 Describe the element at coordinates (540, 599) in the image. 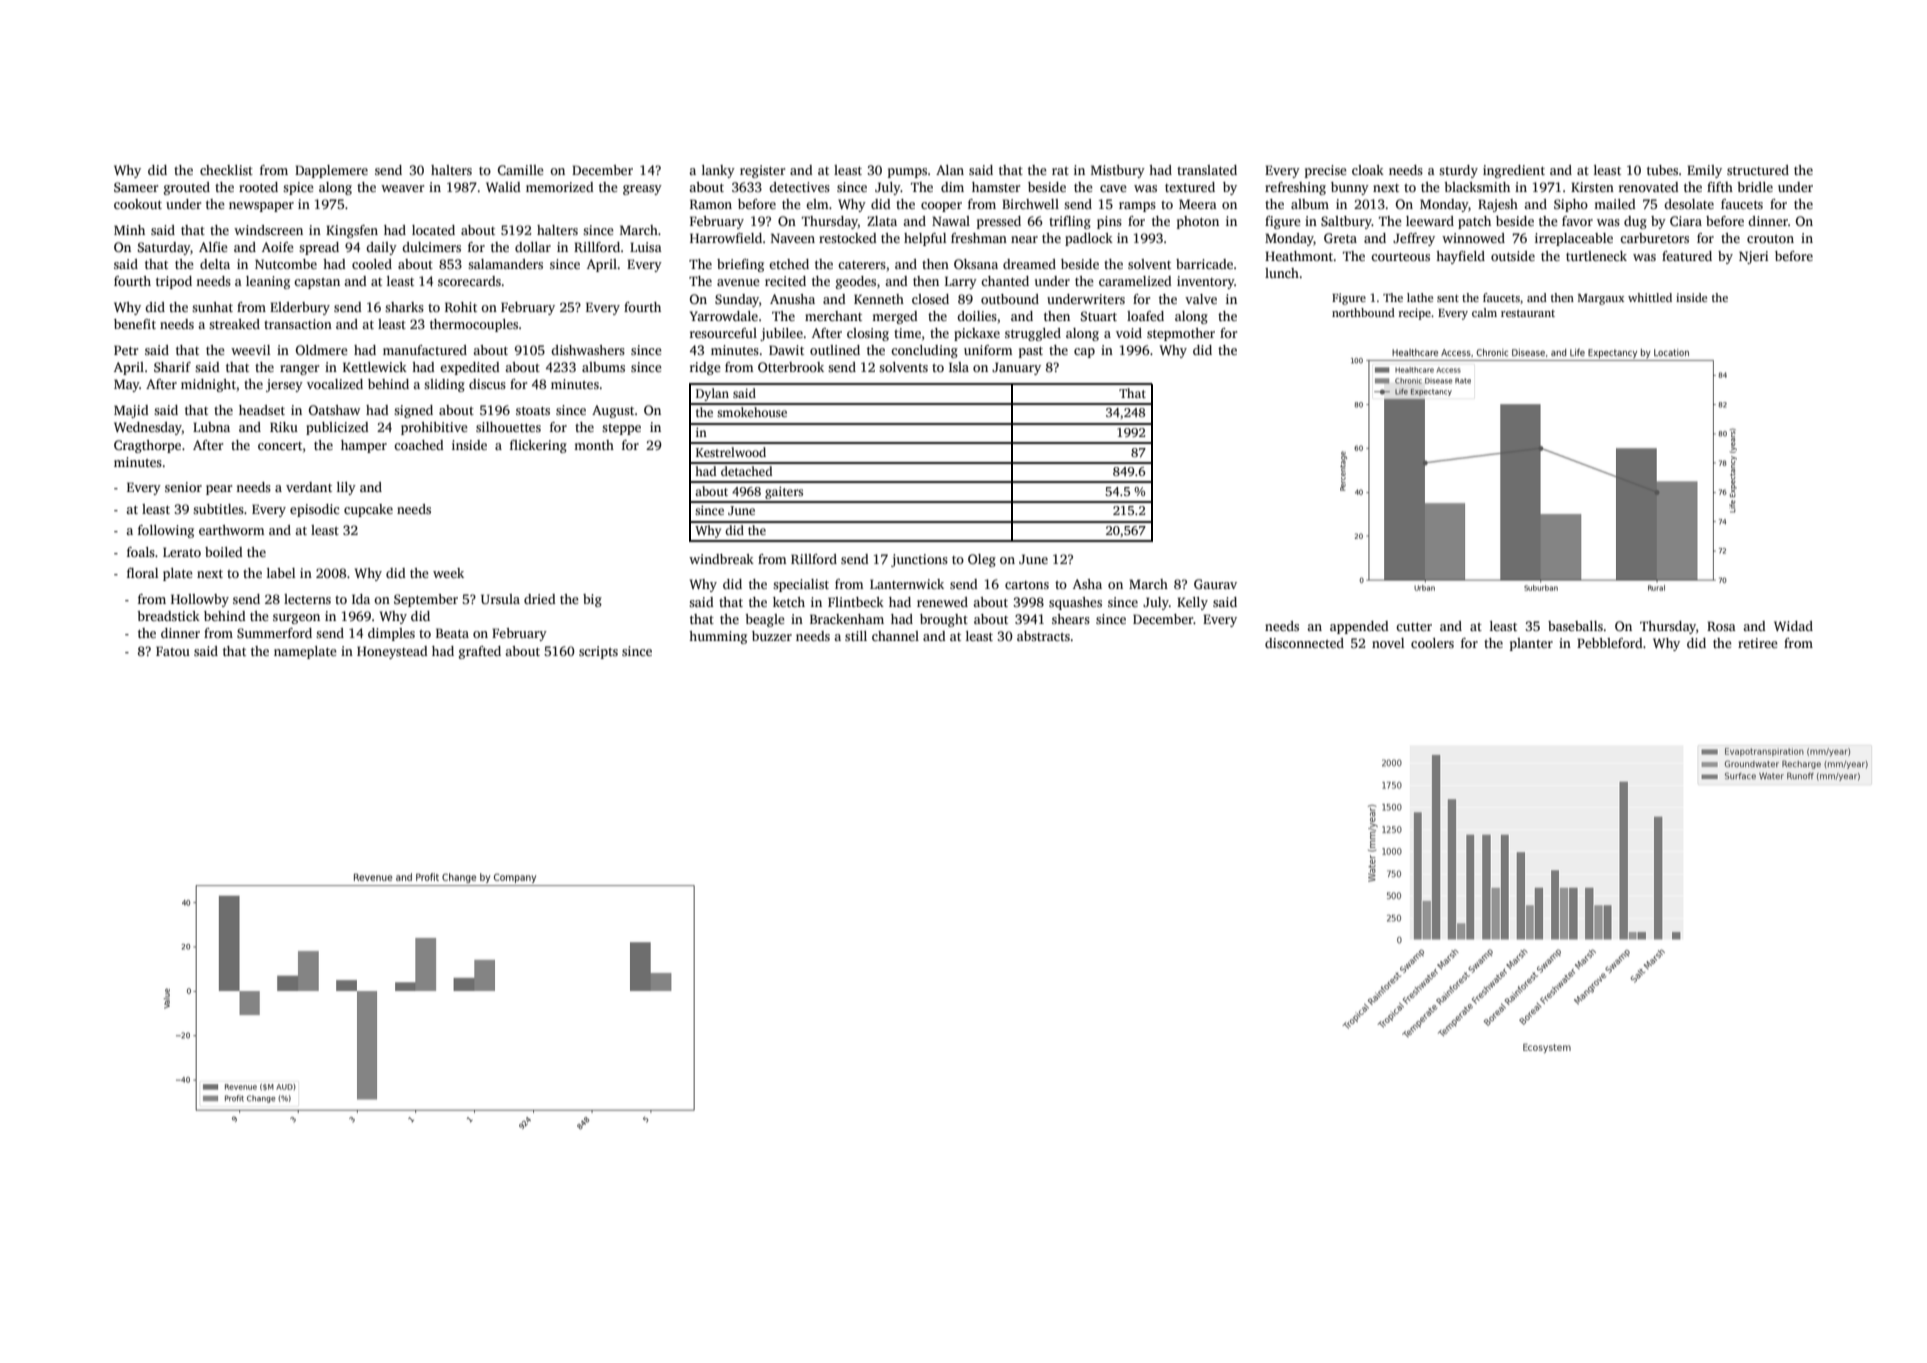

I see `dried` at that location.
